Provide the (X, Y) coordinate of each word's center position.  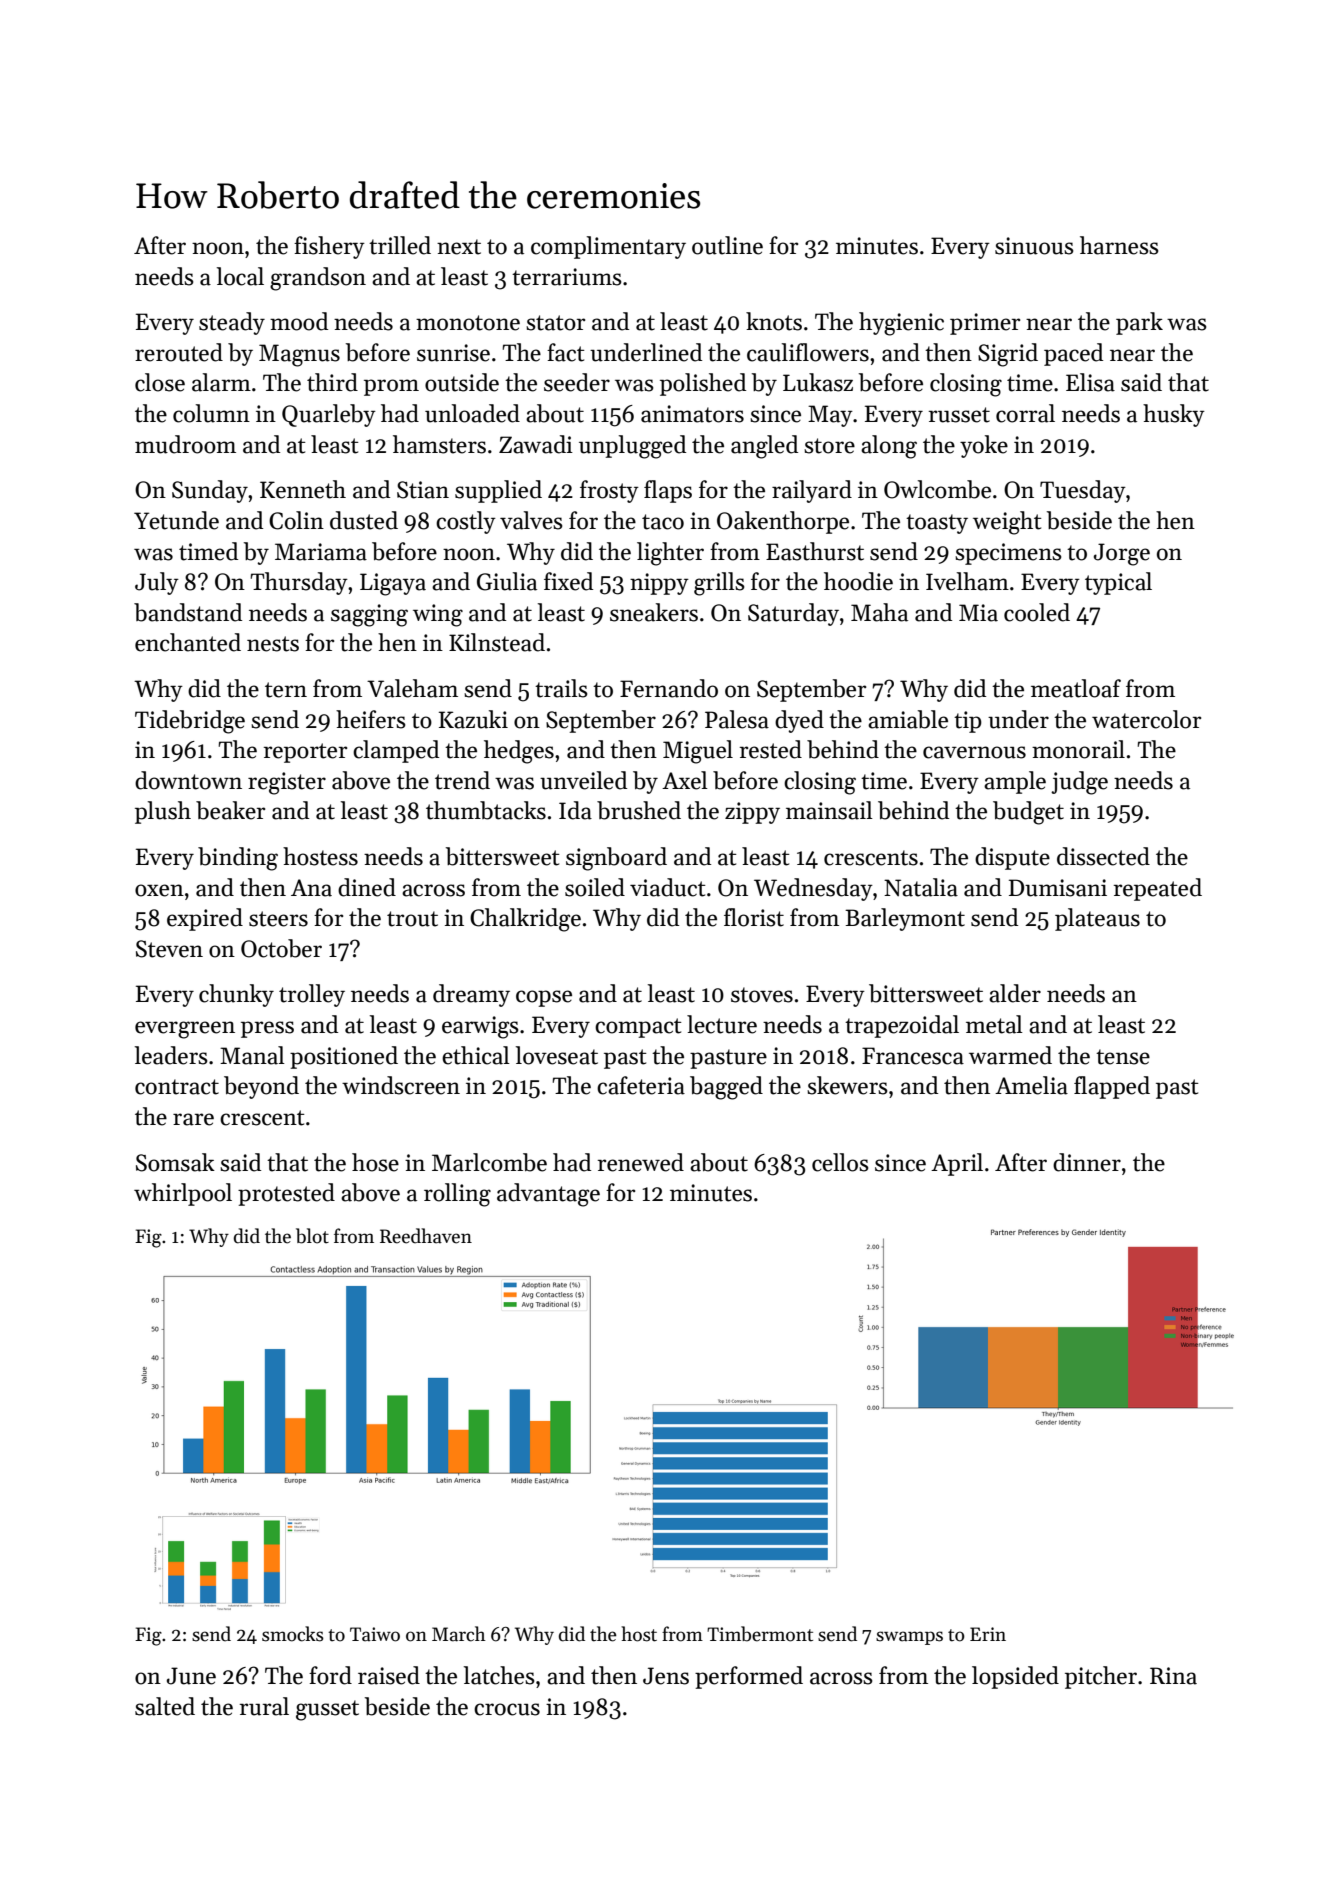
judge (1079, 783)
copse (544, 998)
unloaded (472, 413)
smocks (293, 1634)
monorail (1078, 749)
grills (719, 584)
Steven (169, 949)
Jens (666, 1676)
